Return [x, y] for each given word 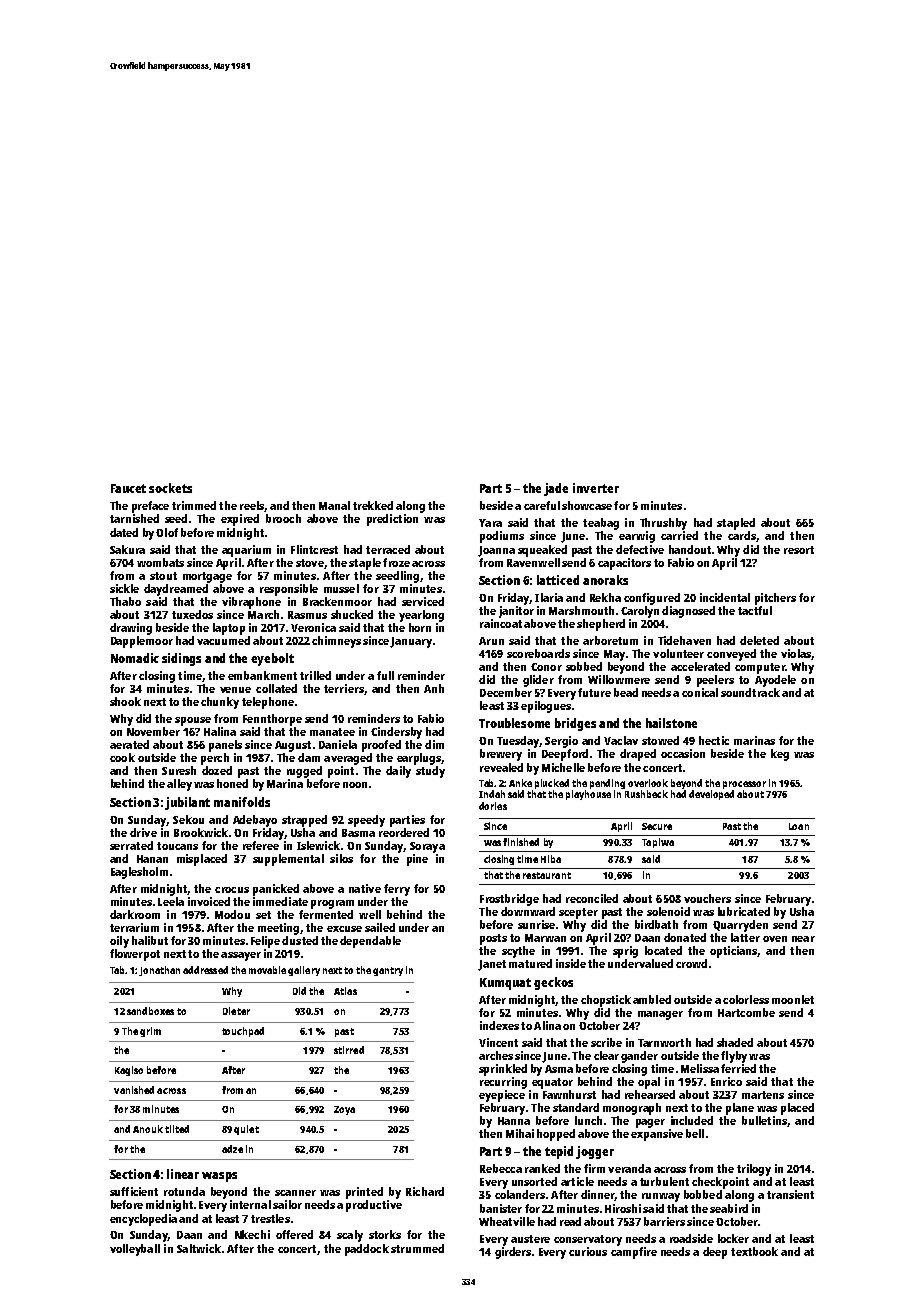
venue [235, 690]
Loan [799, 826]
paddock [367, 1250]
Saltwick [199, 1248]
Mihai [520, 1133]
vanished [134, 1090]
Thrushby [663, 524]
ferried [738, 1068]
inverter [596, 488]
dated [124, 532]
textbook [754, 1251]
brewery [501, 755]
